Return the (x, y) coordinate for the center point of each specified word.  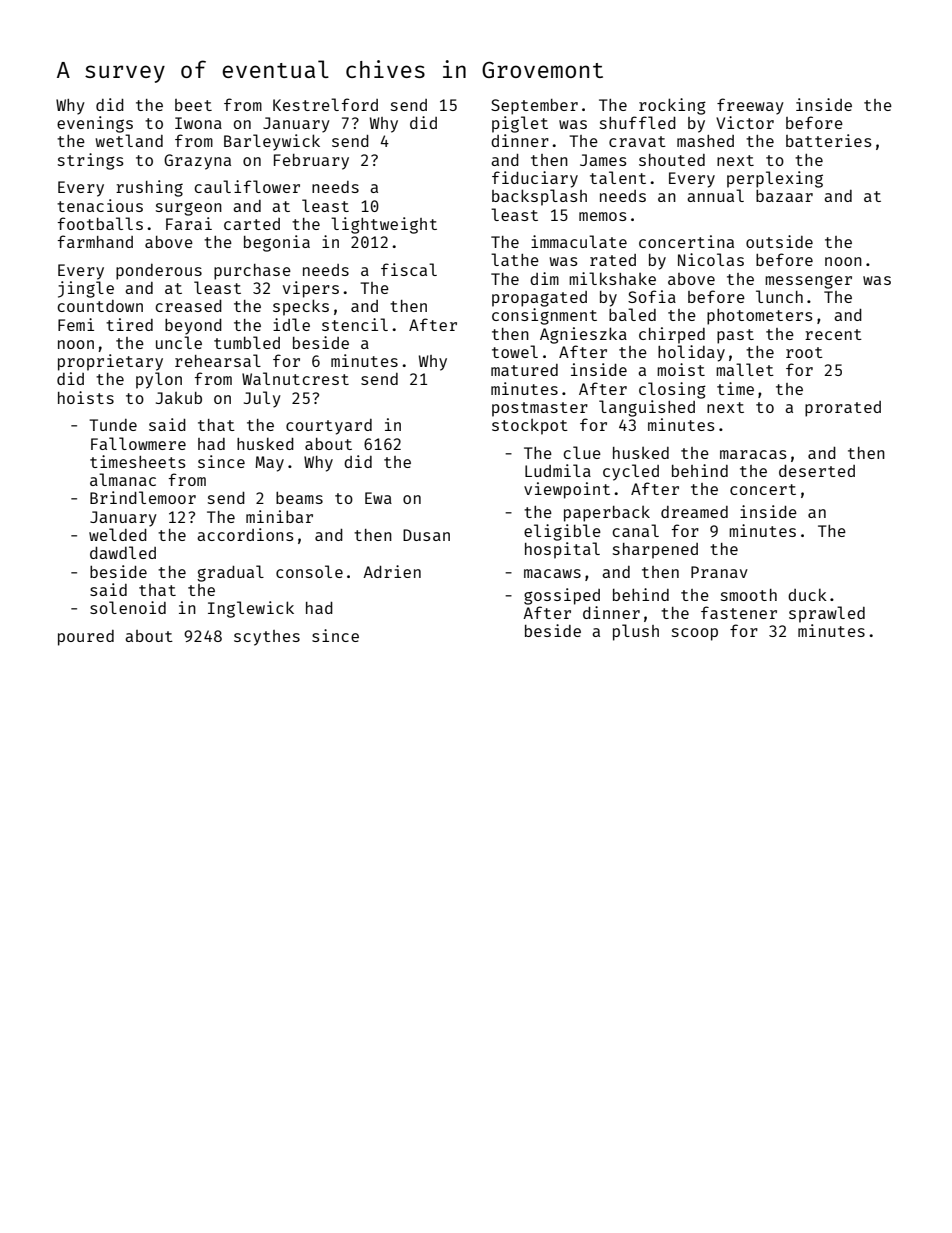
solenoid (128, 607)
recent (833, 334)
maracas (753, 454)
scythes (267, 638)
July (262, 399)
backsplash (539, 197)
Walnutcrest (295, 378)
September (534, 107)
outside (779, 241)
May (269, 464)
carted (252, 224)
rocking (672, 106)
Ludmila (558, 470)
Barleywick (272, 142)
